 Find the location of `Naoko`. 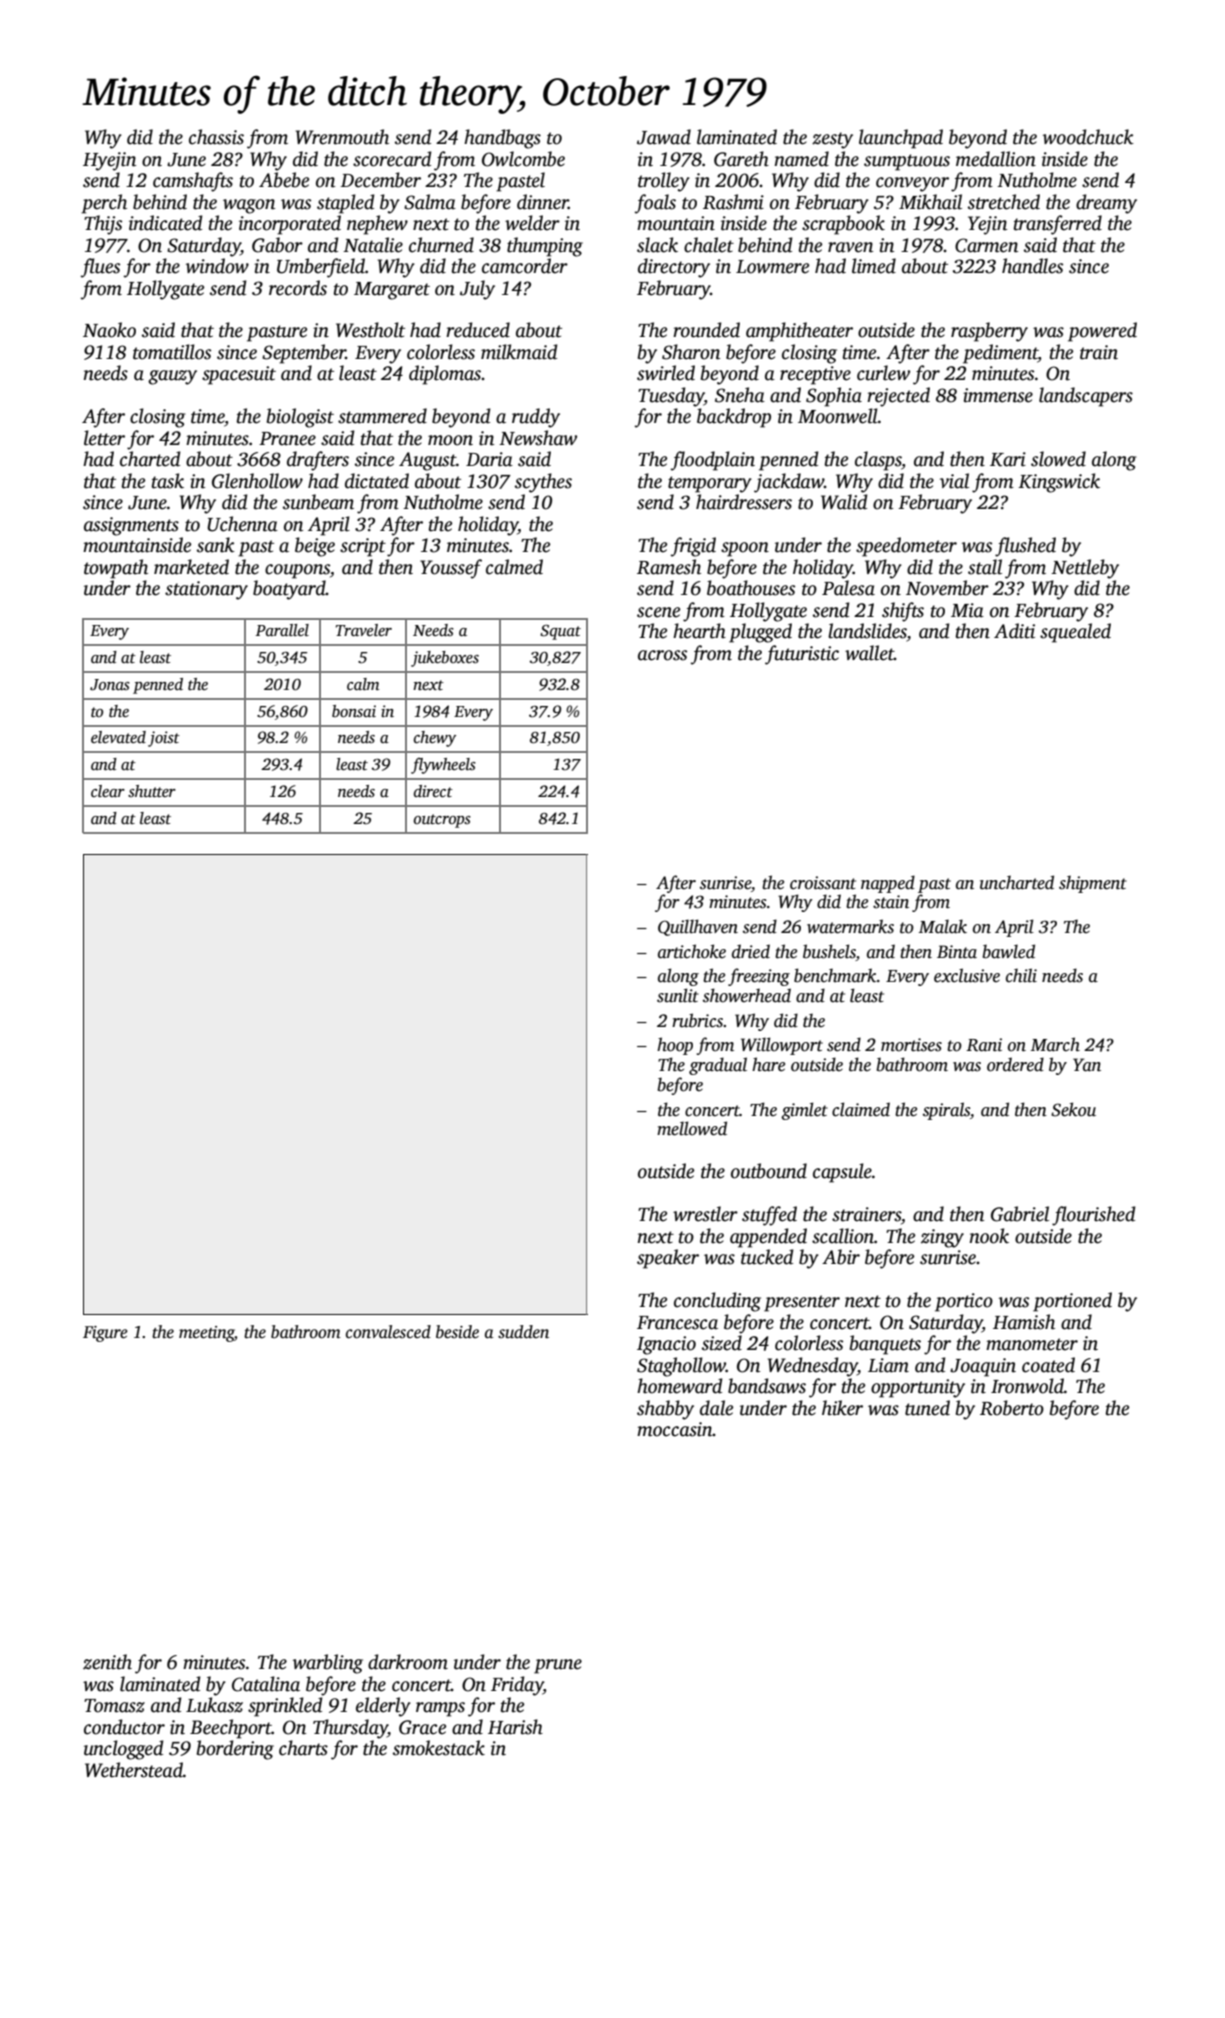

Naoko is located at coordinates (109, 330).
